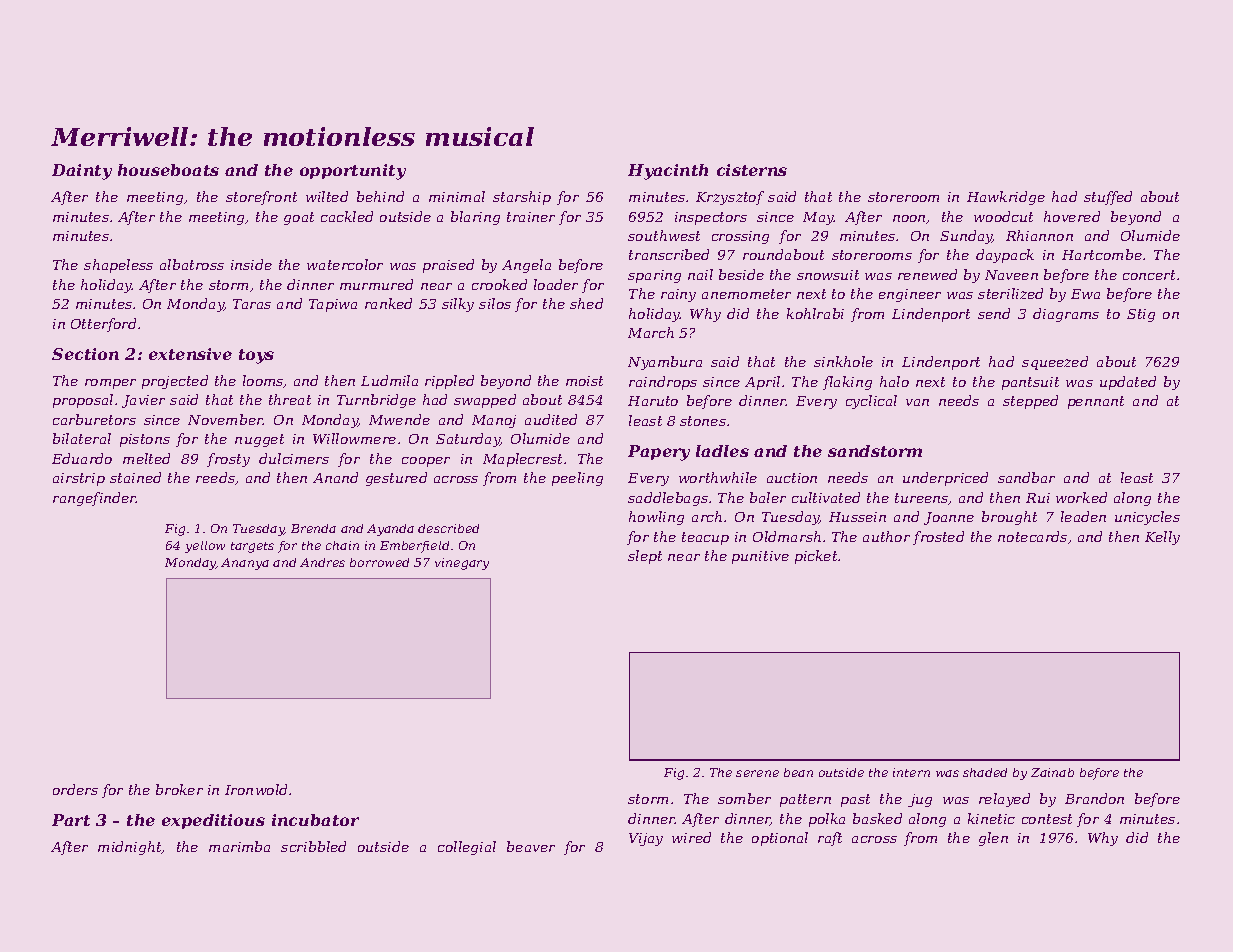  Describe the element at coordinates (168, 170) in the screenshot. I see `houseboats` at that location.
